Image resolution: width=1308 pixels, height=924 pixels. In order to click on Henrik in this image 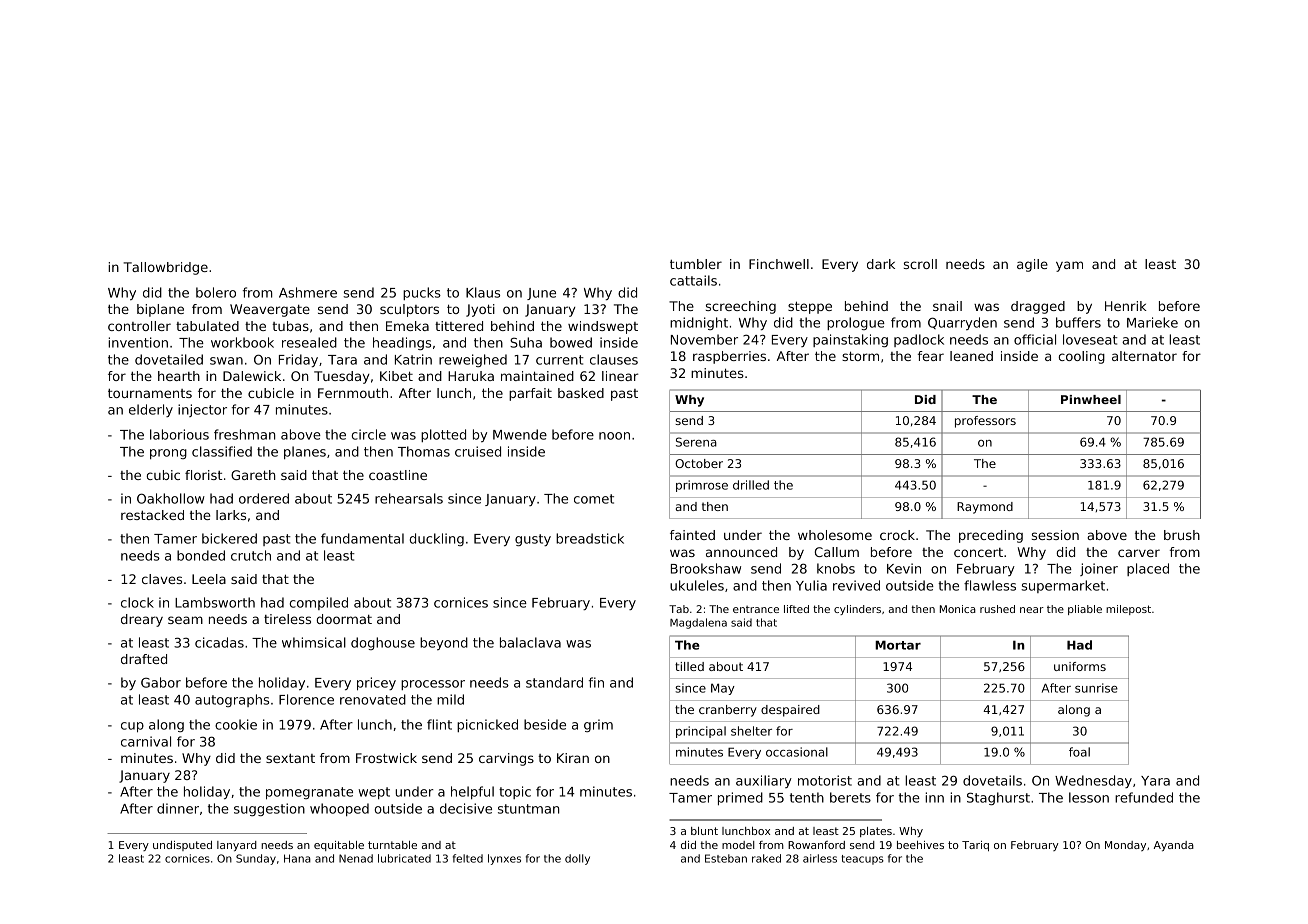, I will do `click(1126, 306)`.
